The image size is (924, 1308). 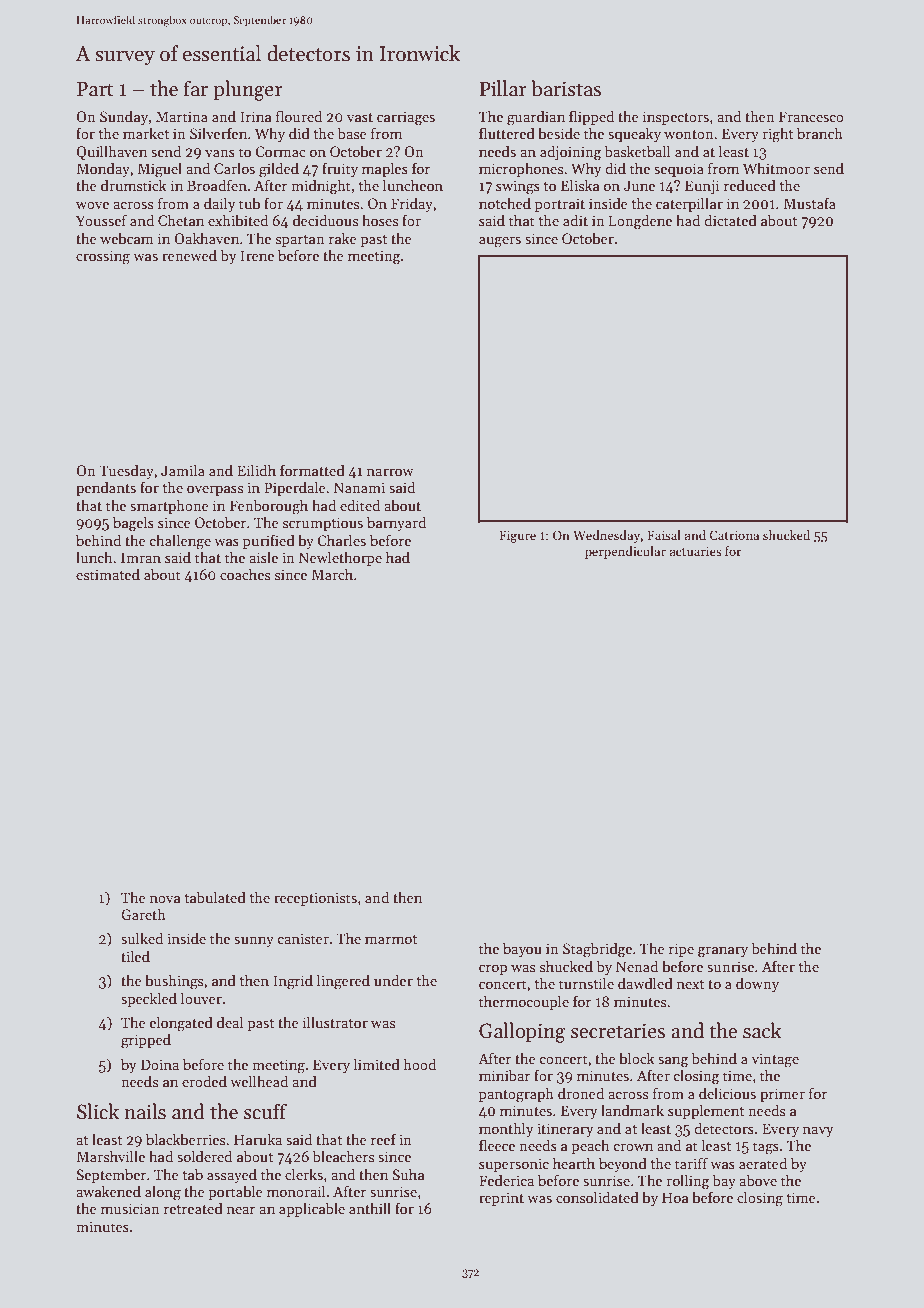 What do you see at coordinates (245, 574) in the page?
I see `coaches` at bounding box center [245, 574].
